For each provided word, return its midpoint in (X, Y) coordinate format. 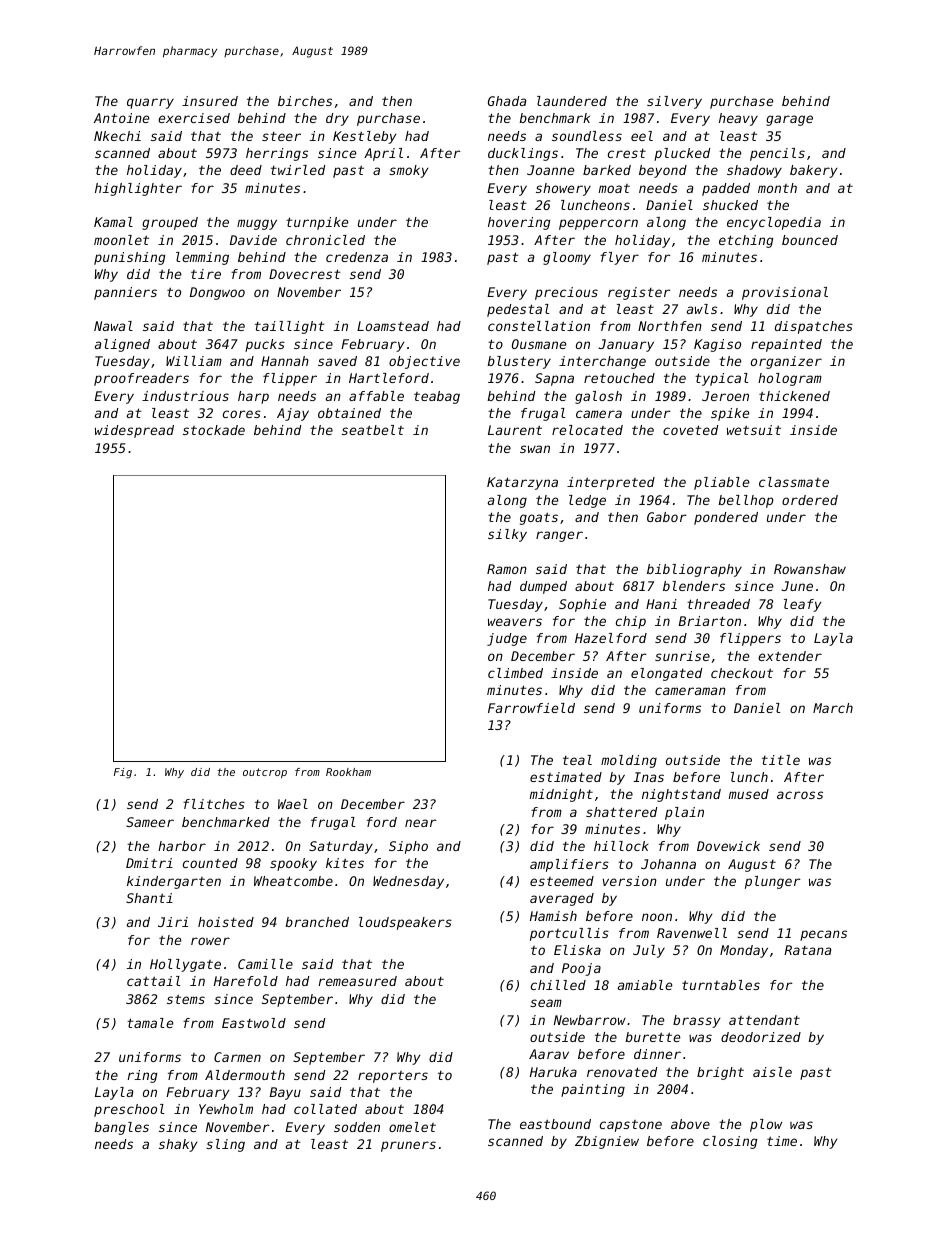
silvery (674, 102)
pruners (408, 1146)
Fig (123, 773)
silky (507, 535)
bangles (121, 1128)
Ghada (507, 101)
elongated (666, 674)
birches (305, 101)
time (782, 1141)
